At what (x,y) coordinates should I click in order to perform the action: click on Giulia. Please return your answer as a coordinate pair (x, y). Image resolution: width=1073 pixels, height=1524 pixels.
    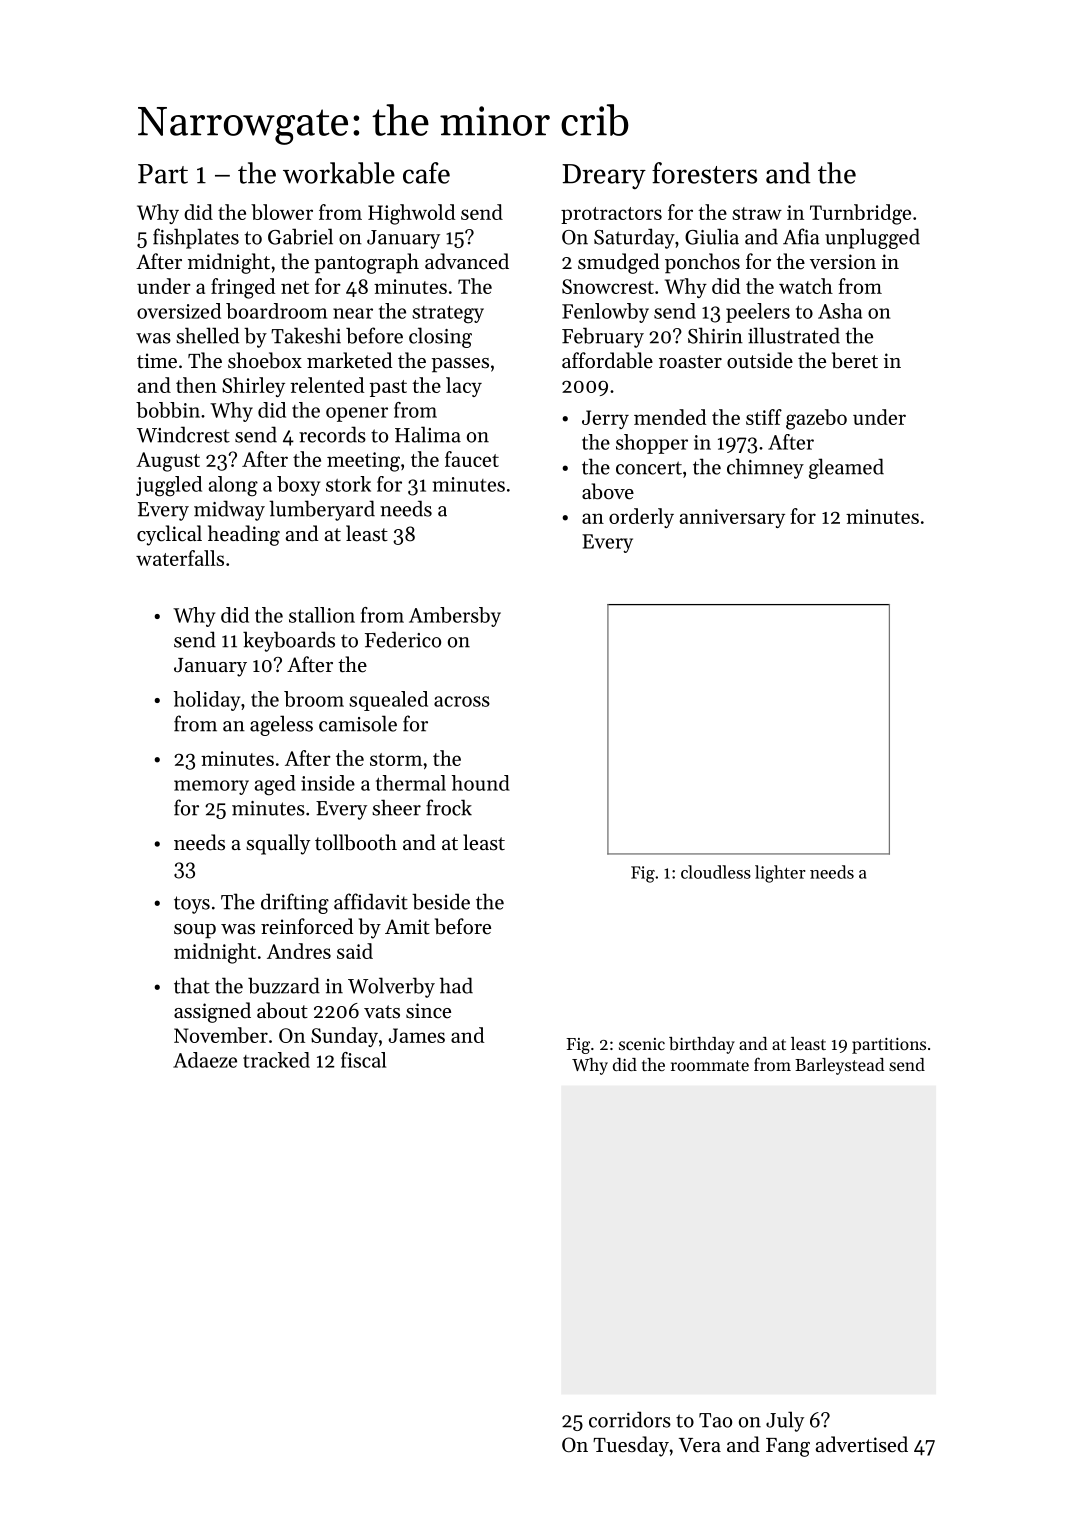
    Looking at the image, I should click on (712, 236).
